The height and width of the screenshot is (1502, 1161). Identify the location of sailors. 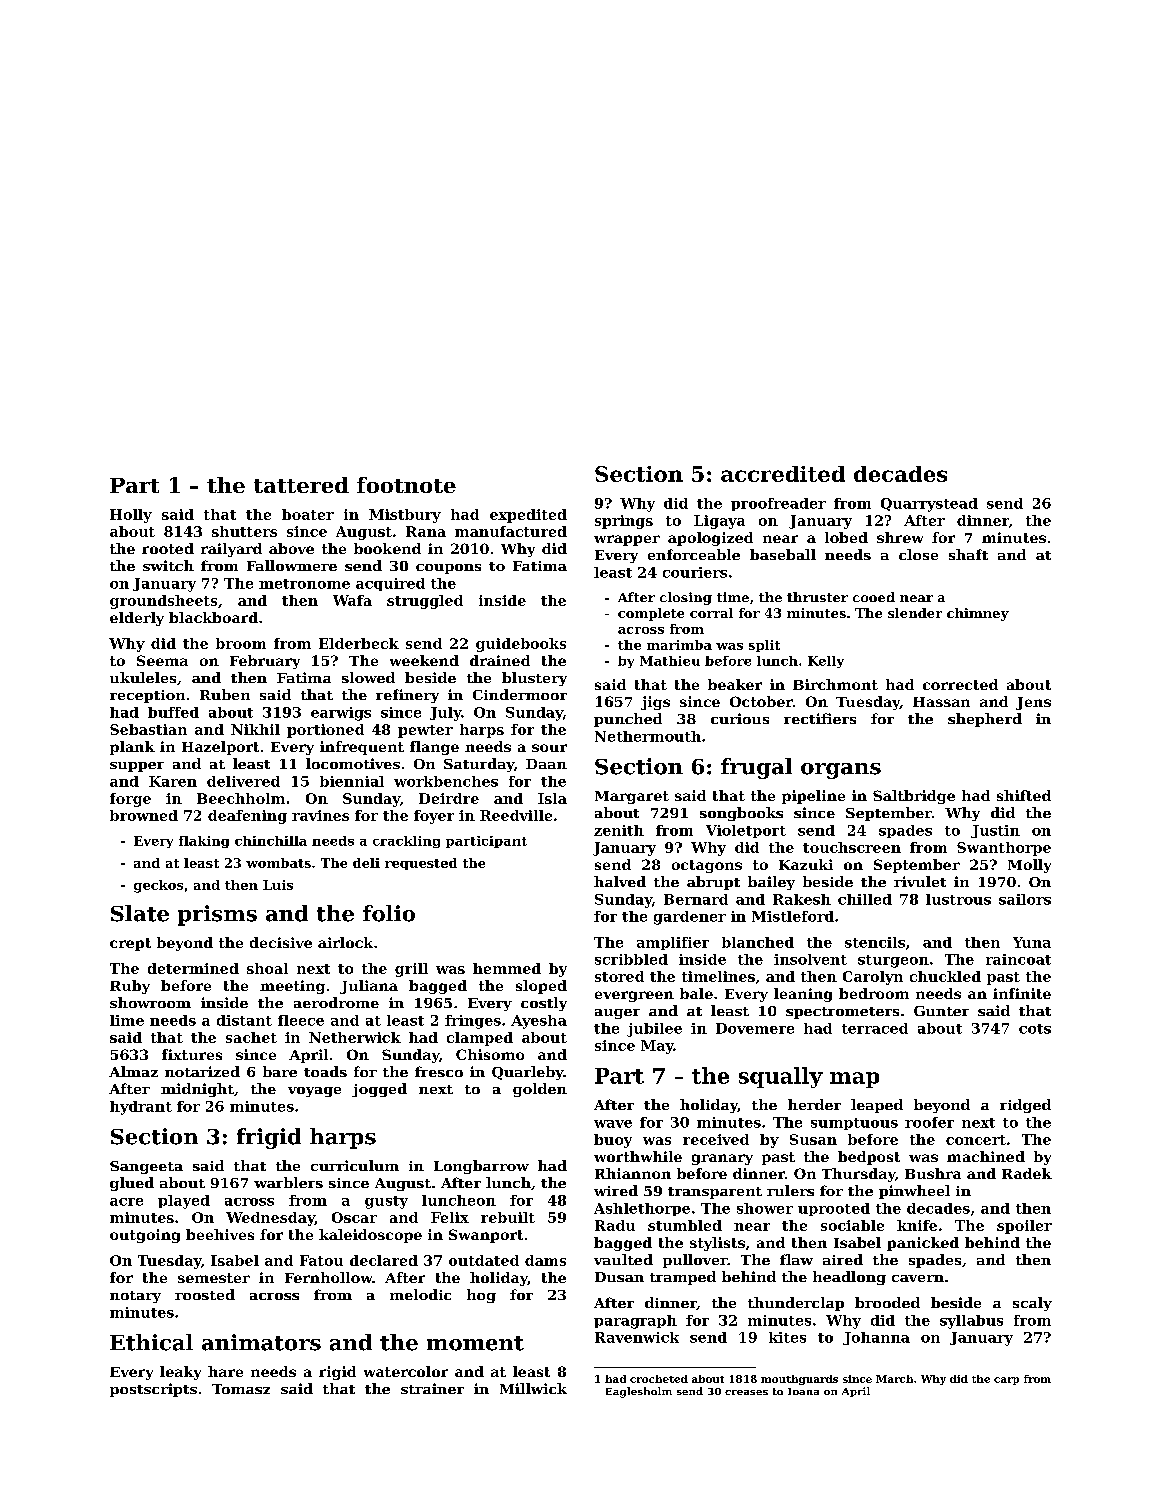
(1025, 899).
